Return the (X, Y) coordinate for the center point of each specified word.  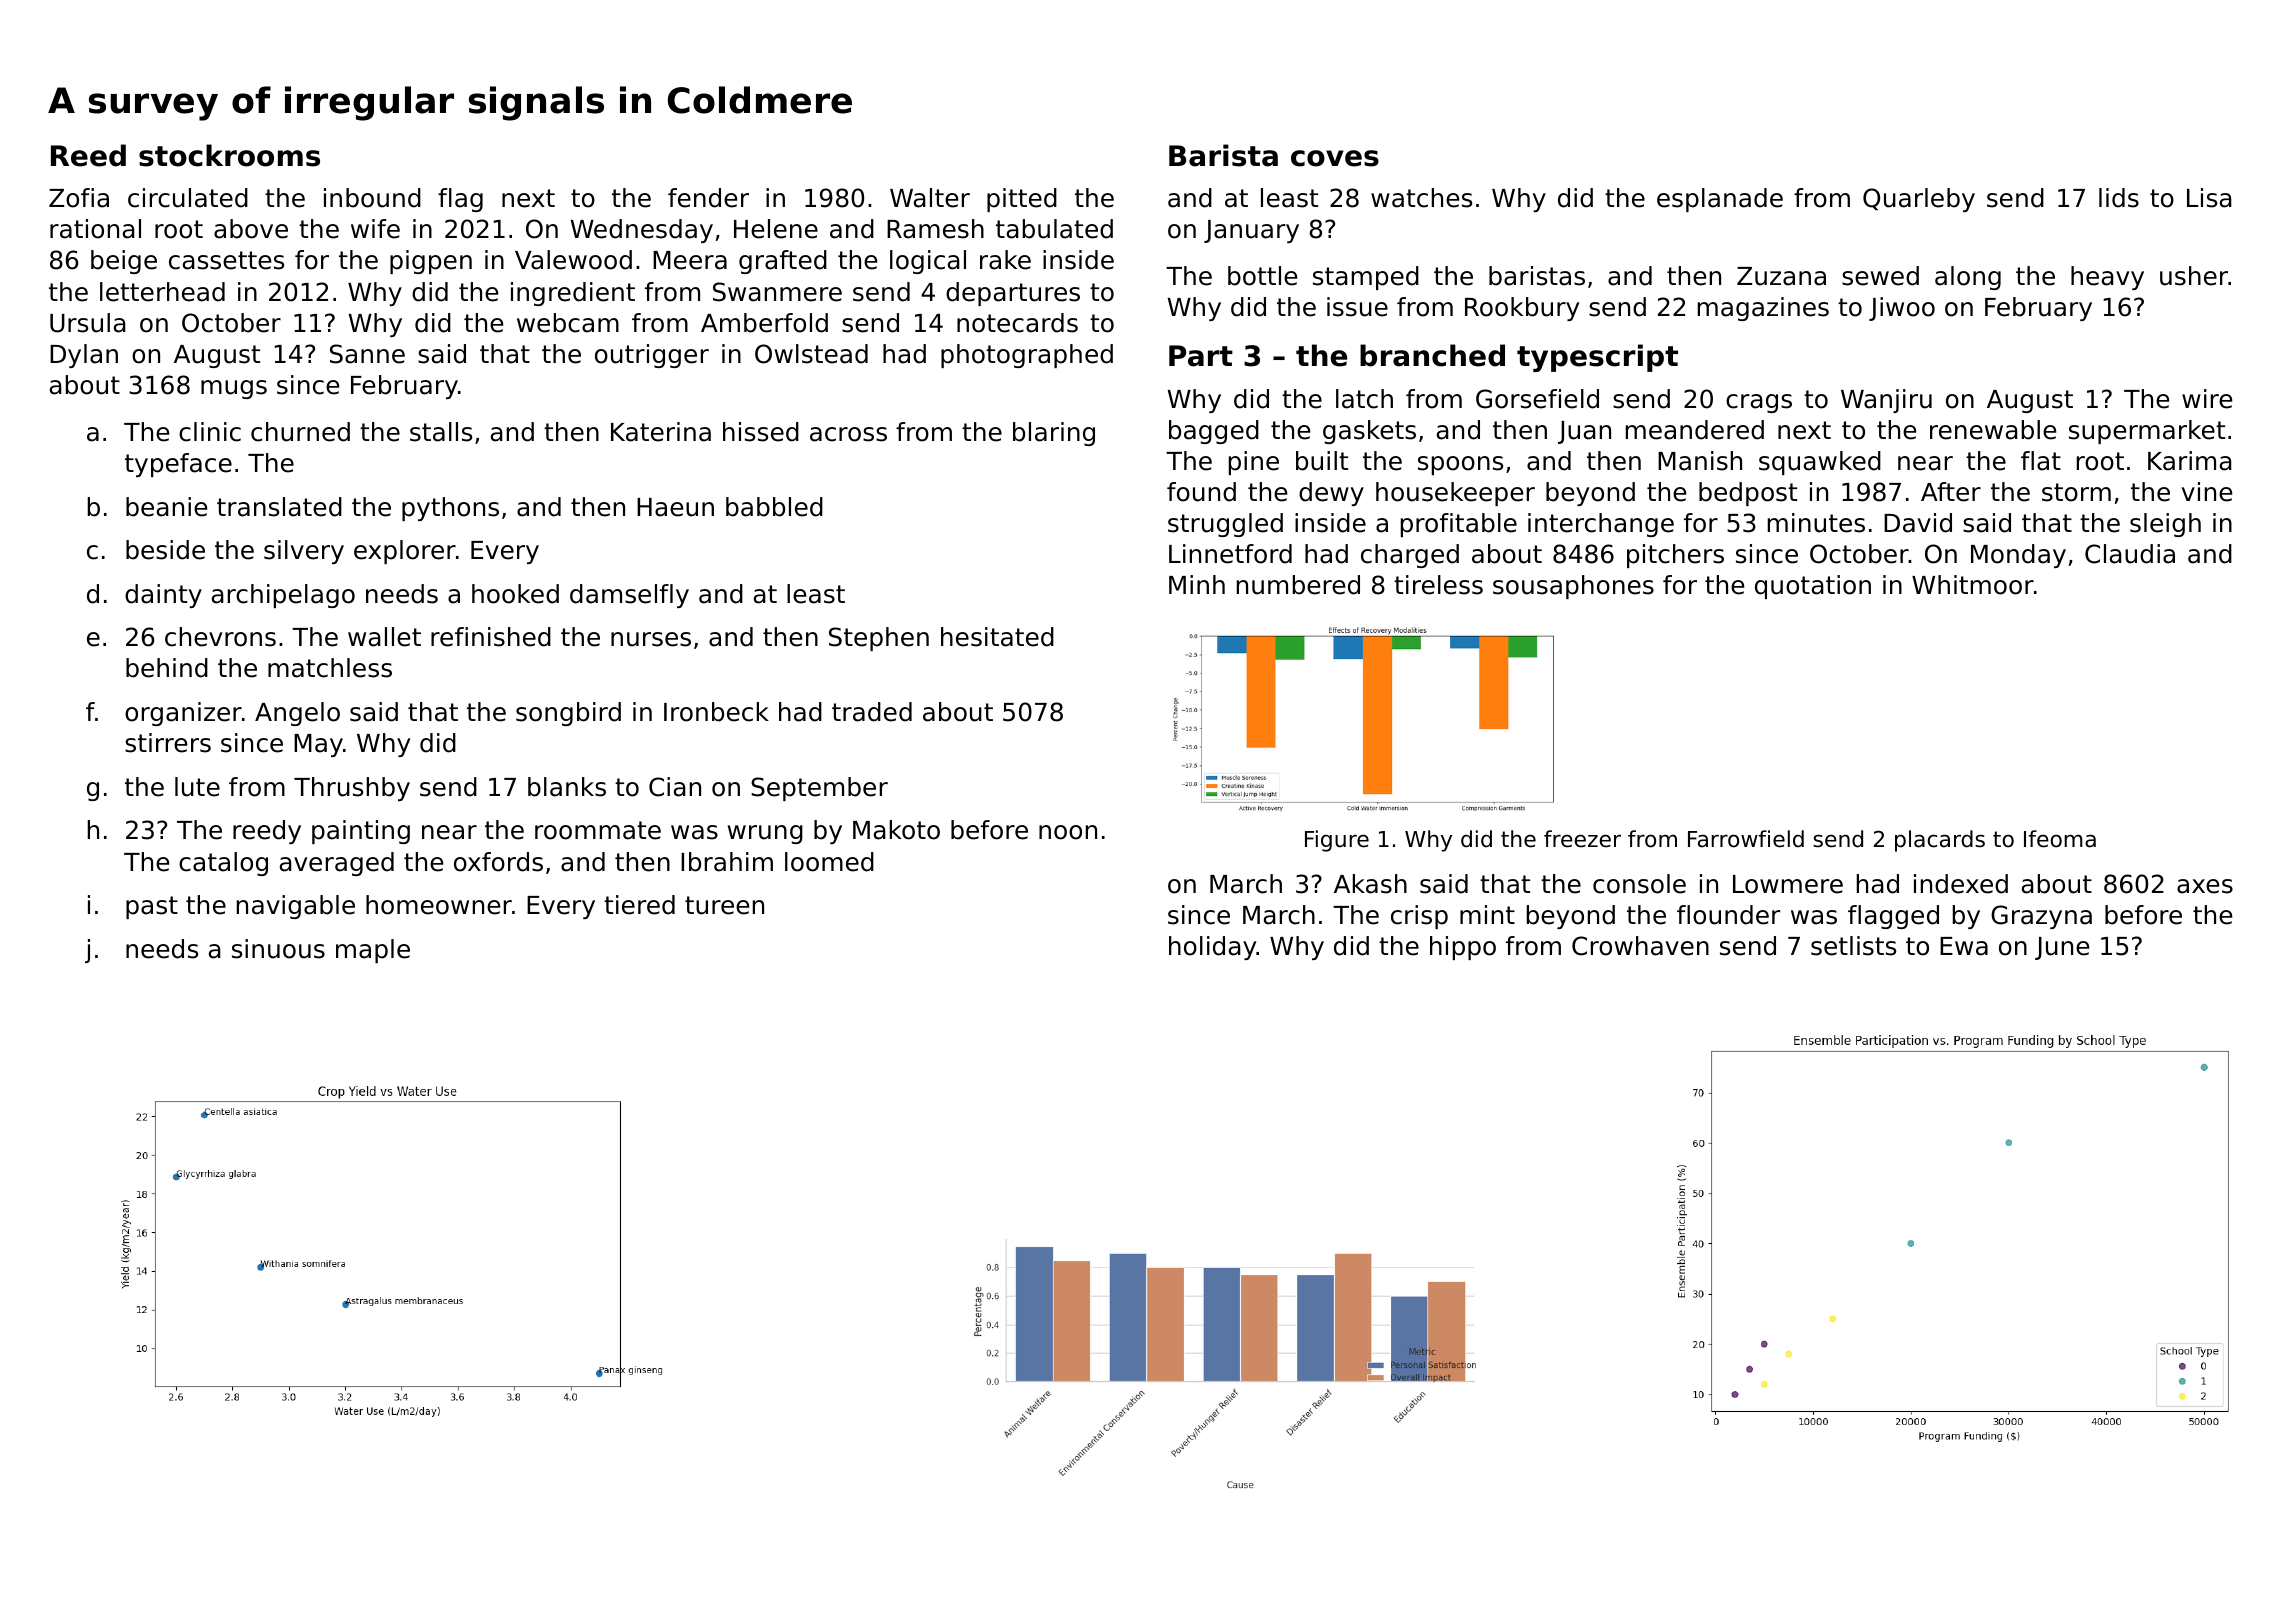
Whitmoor (1973, 585)
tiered (639, 905)
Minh (1197, 584)
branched (1432, 355)
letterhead (162, 292)
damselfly (629, 596)
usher (2194, 276)
